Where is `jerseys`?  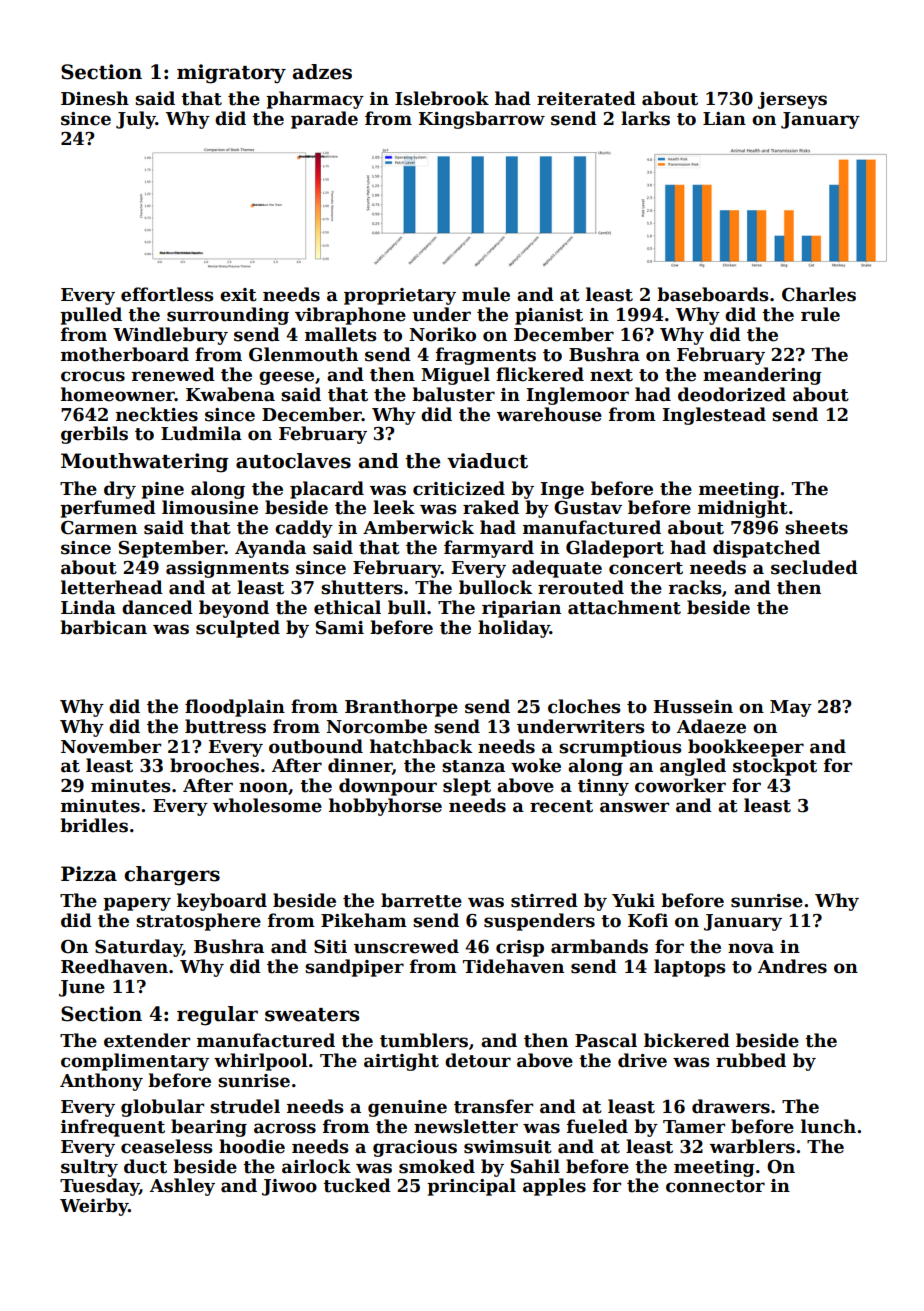
jerseys is located at coordinates (792, 100).
